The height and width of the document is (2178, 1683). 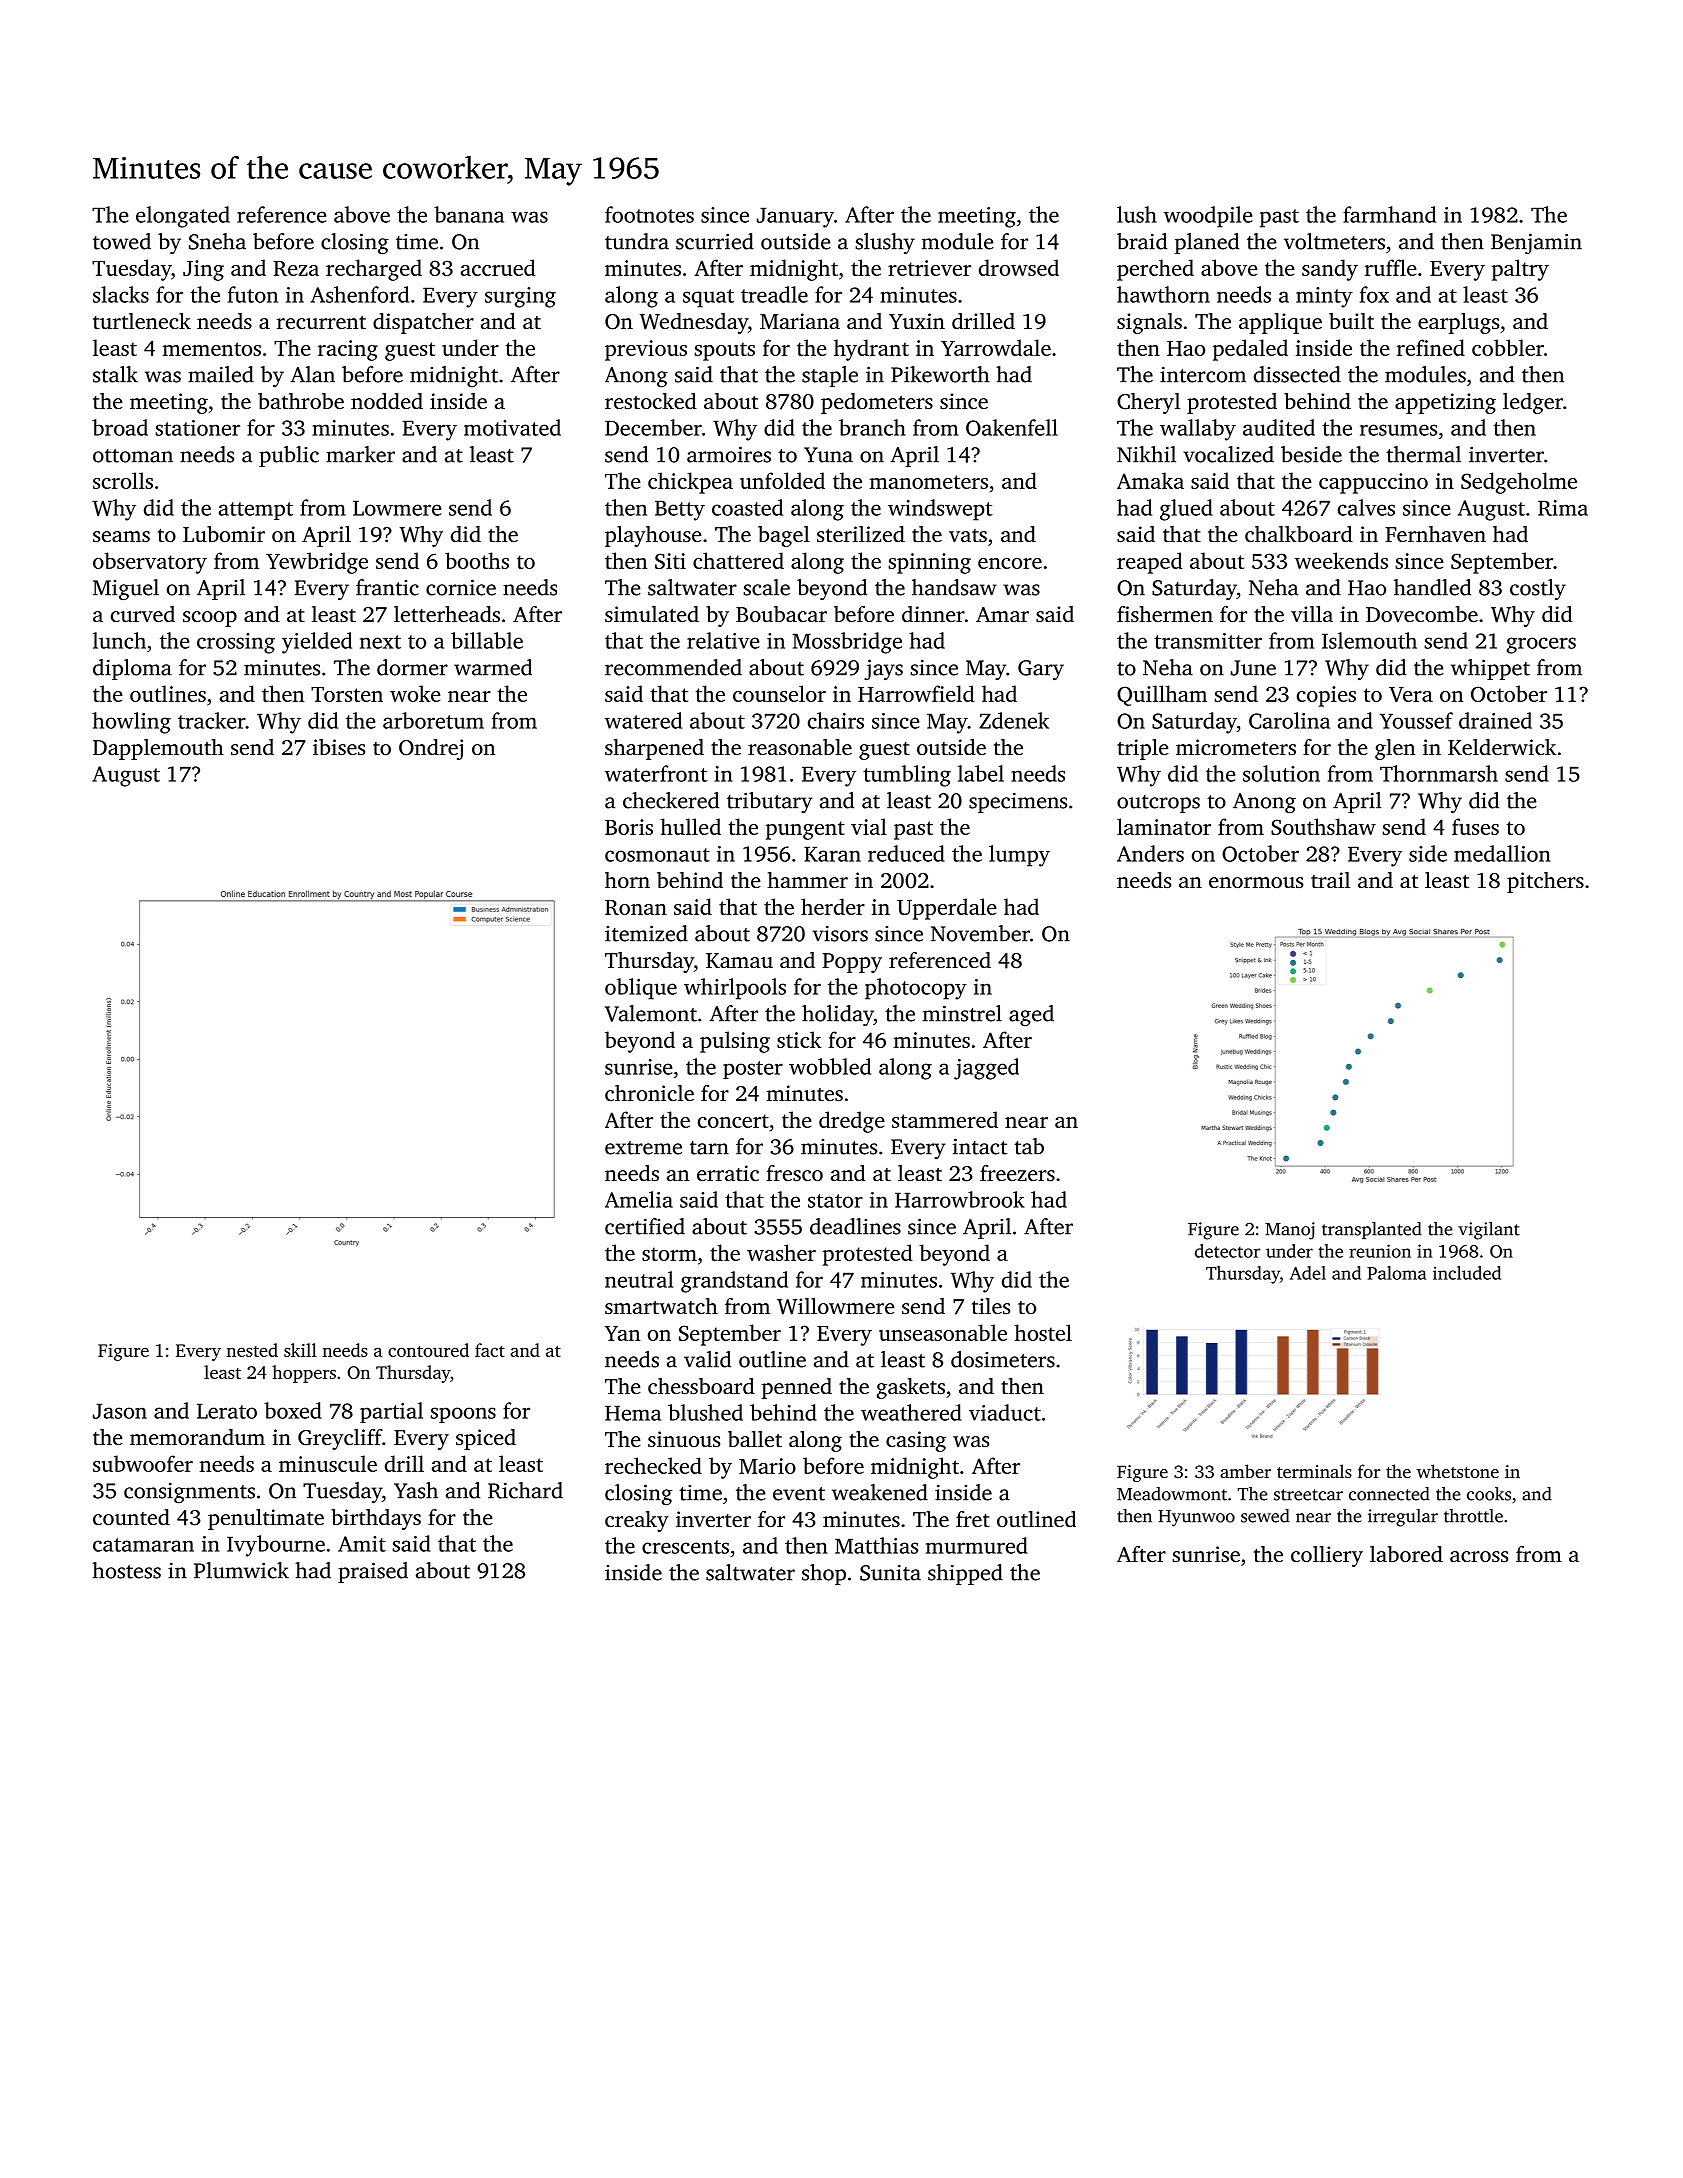 What do you see at coordinates (916, 1441) in the document?
I see `casing` at bounding box center [916, 1441].
